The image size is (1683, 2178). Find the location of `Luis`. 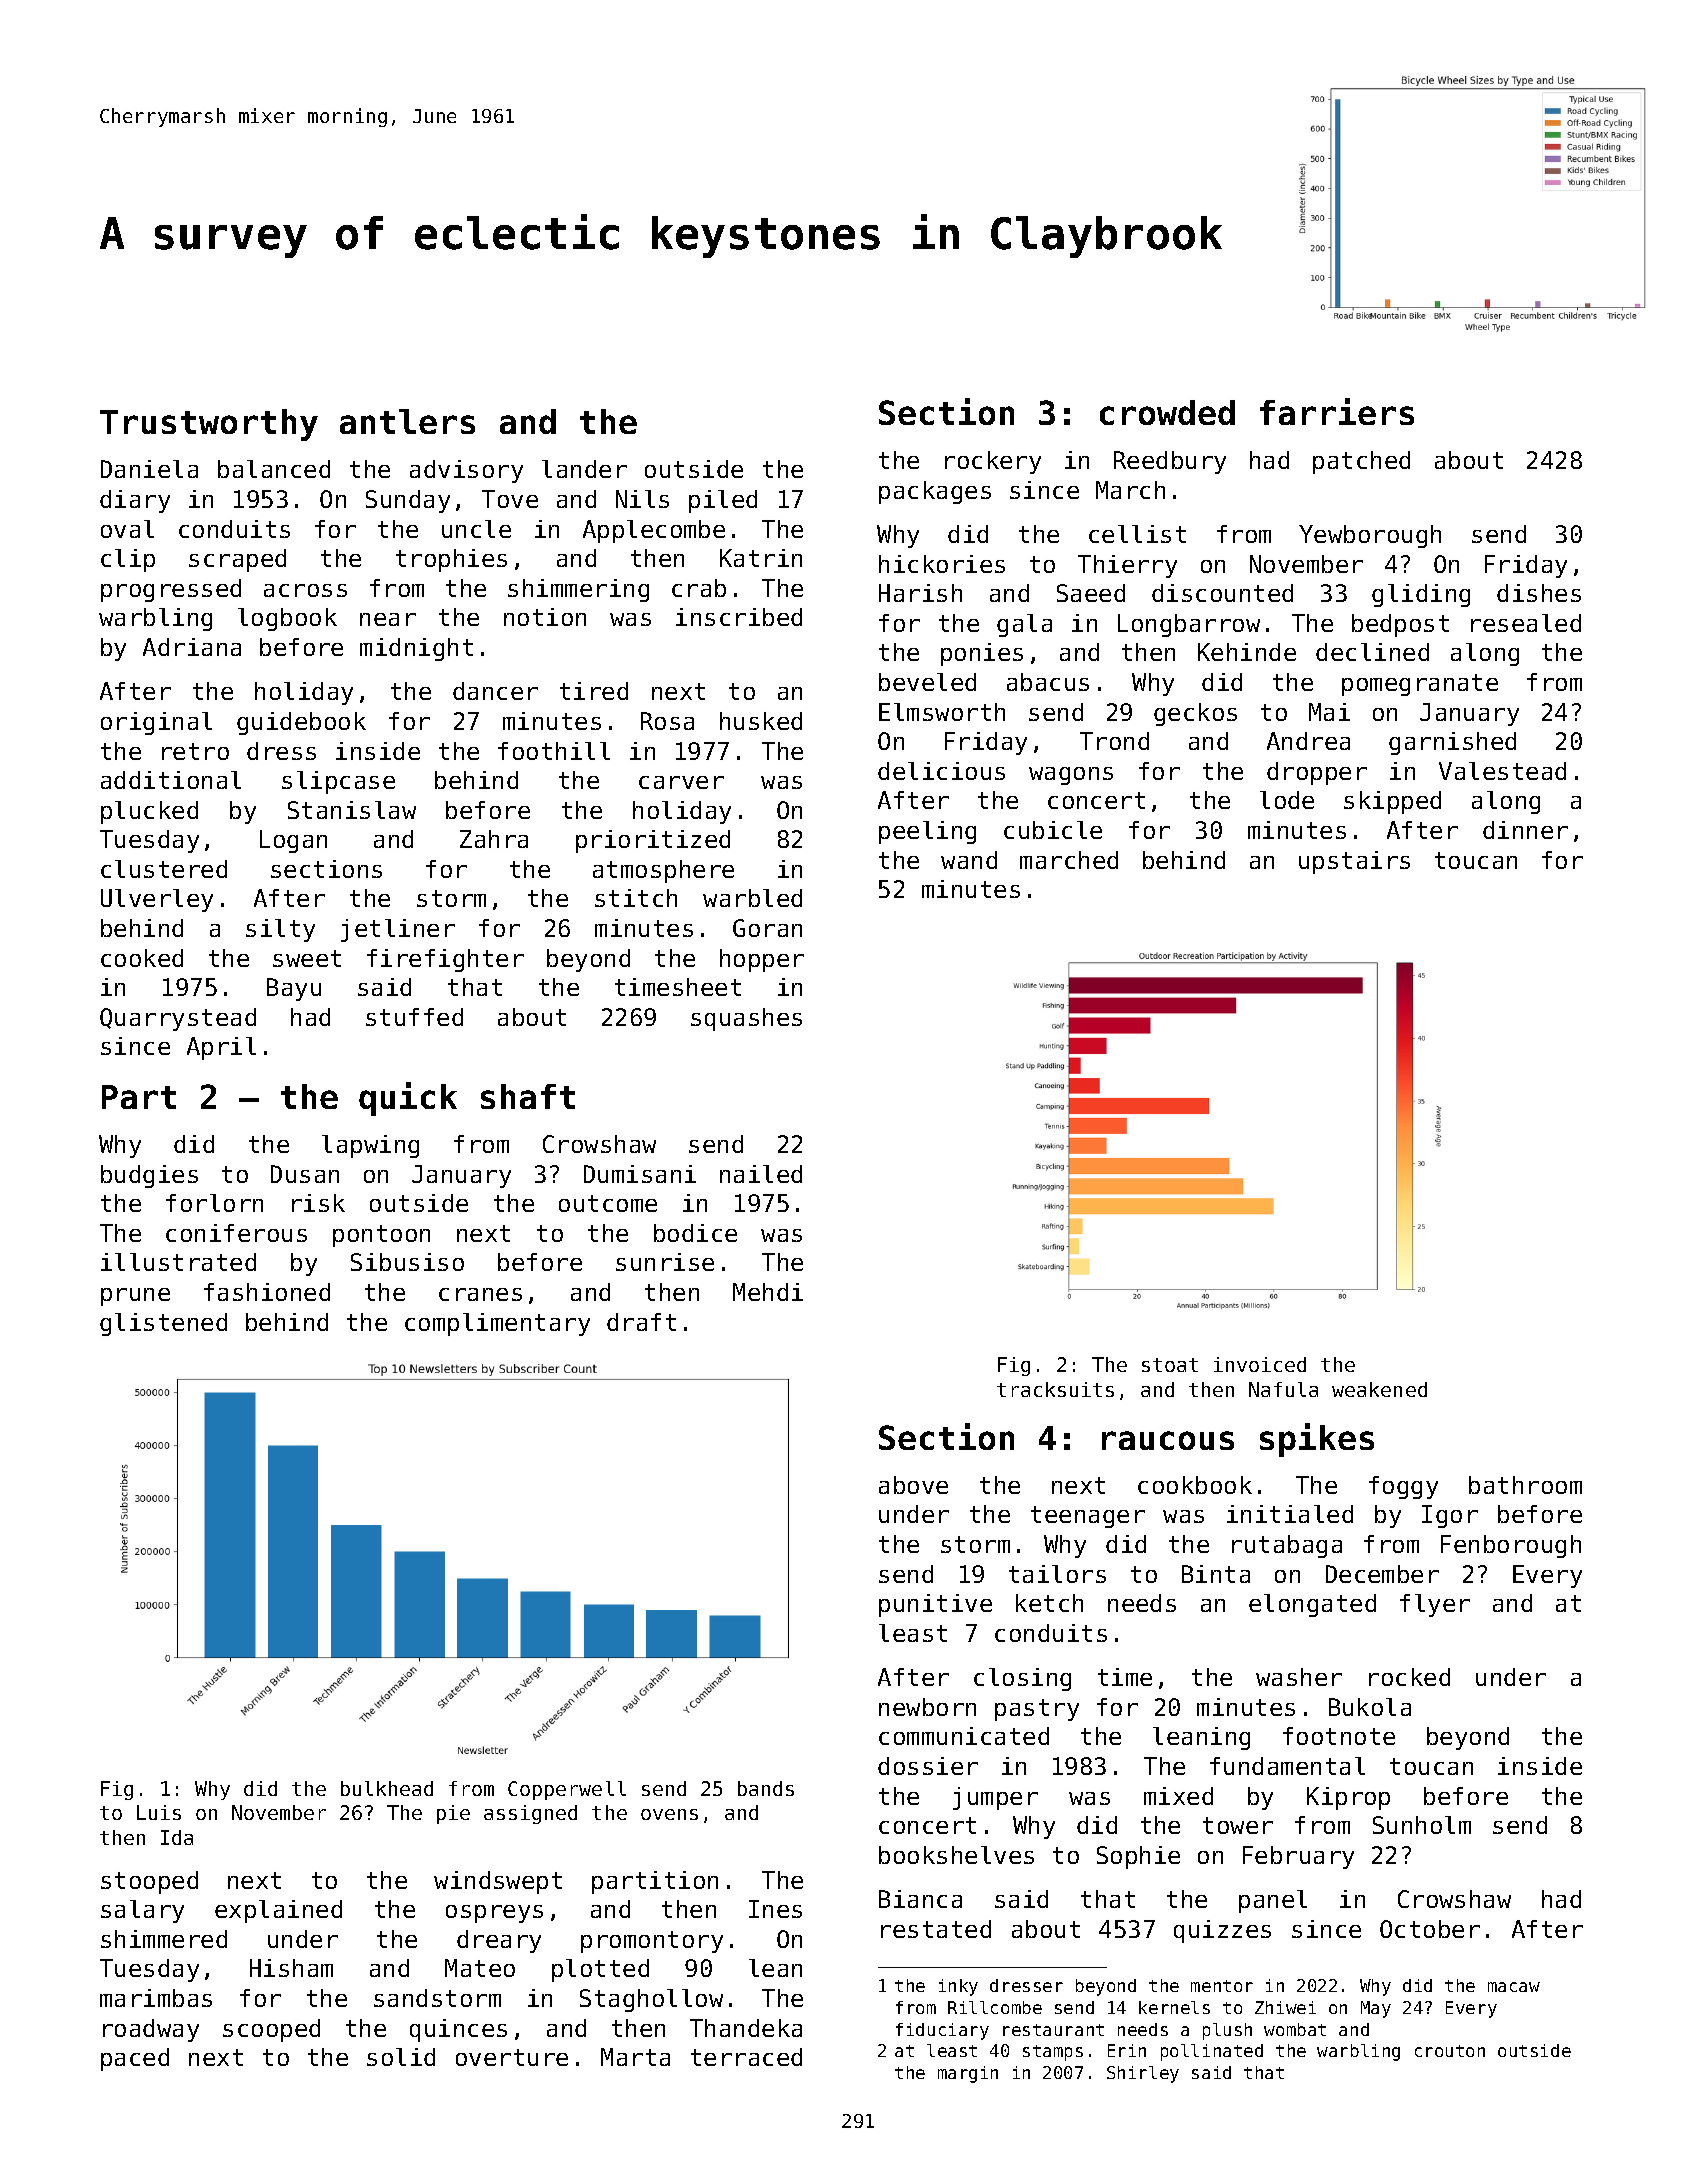

Luis is located at coordinates (159, 1812).
